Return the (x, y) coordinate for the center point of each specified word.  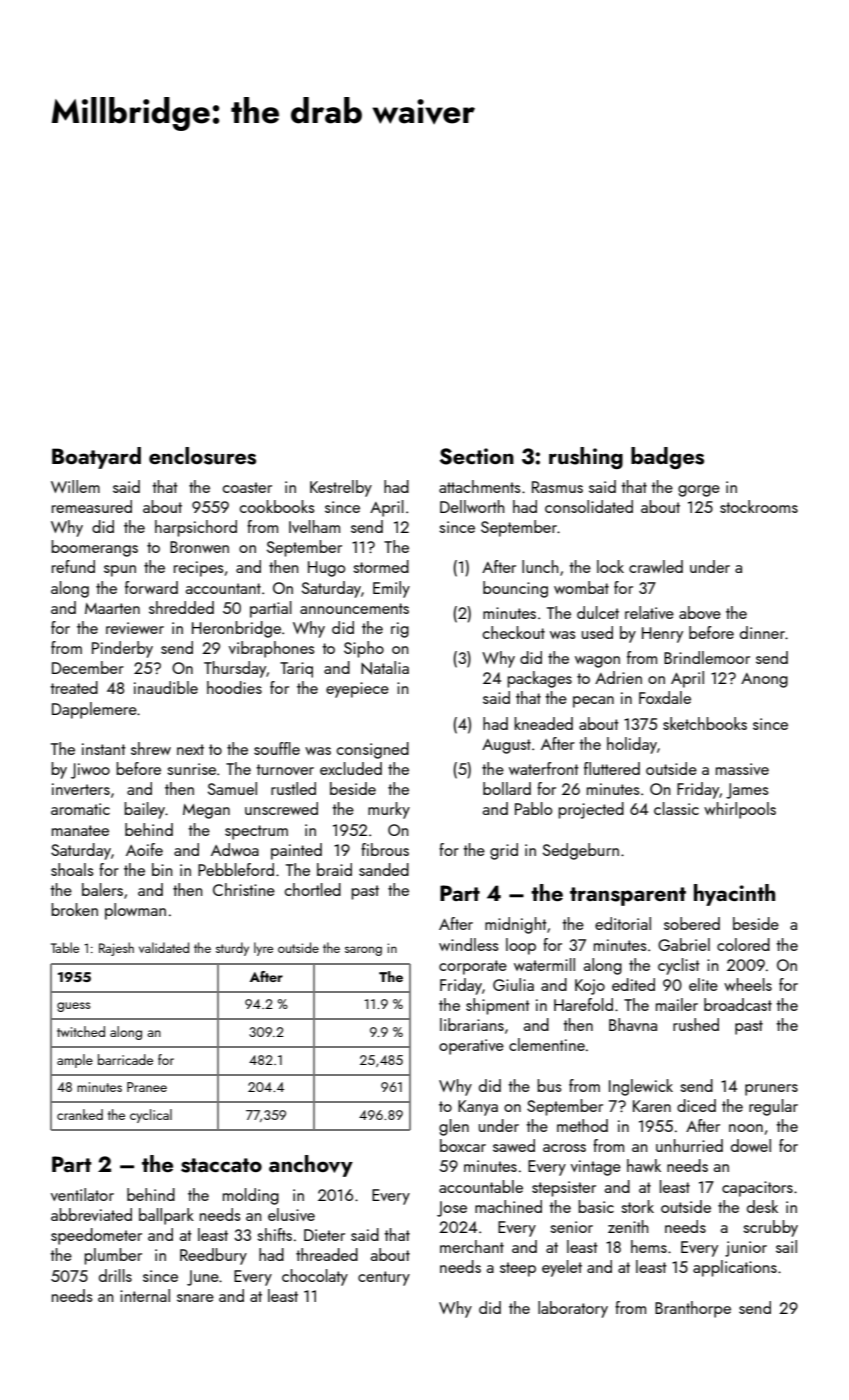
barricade (125, 1059)
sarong (363, 951)
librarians (472, 1024)
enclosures (202, 456)
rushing (586, 458)
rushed (696, 1024)
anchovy (311, 1166)
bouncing (515, 589)
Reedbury (213, 1256)
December (88, 667)
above (700, 612)
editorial (623, 923)
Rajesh (116, 949)
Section (477, 456)
